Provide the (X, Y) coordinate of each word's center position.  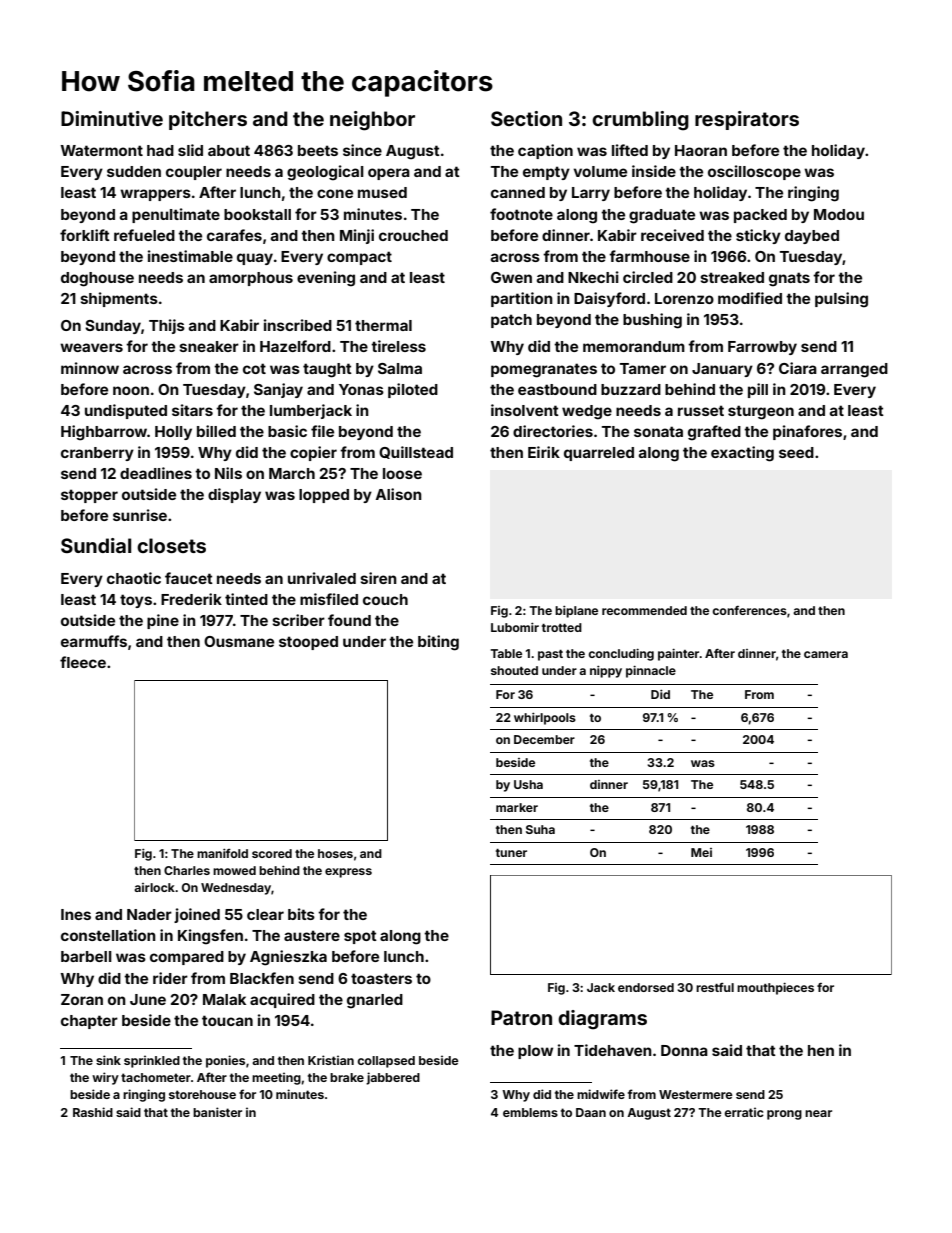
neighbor (372, 121)
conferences (749, 610)
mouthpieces (775, 989)
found (349, 620)
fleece (83, 662)
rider (170, 978)
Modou (839, 214)
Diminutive (112, 118)
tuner (511, 853)
